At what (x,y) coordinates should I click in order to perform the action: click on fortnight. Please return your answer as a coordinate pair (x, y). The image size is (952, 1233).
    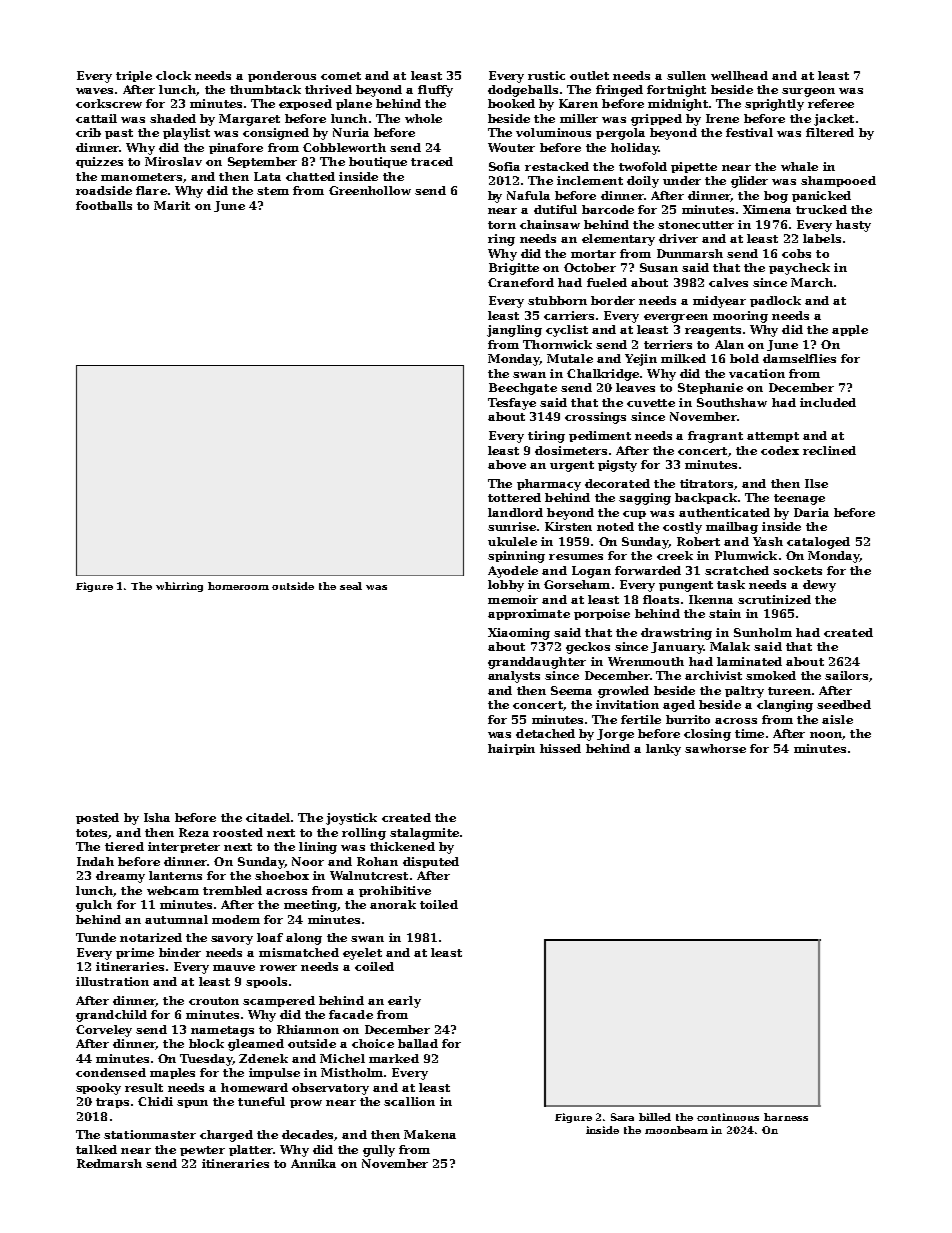
    Looking at the image, I should click on (676, 91).
